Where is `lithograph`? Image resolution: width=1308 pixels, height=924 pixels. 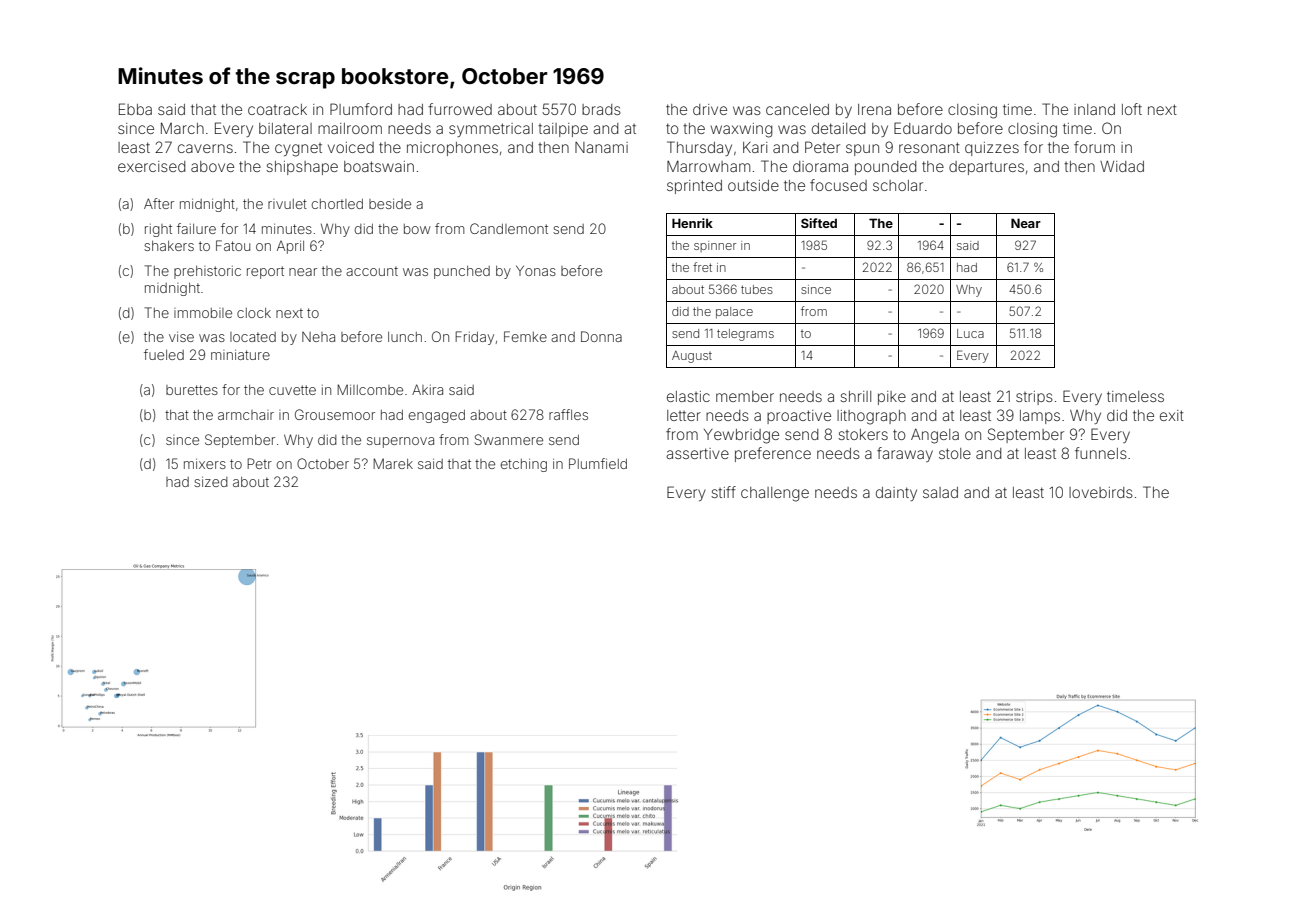
lithograph is located at coordinates (871, 417).
